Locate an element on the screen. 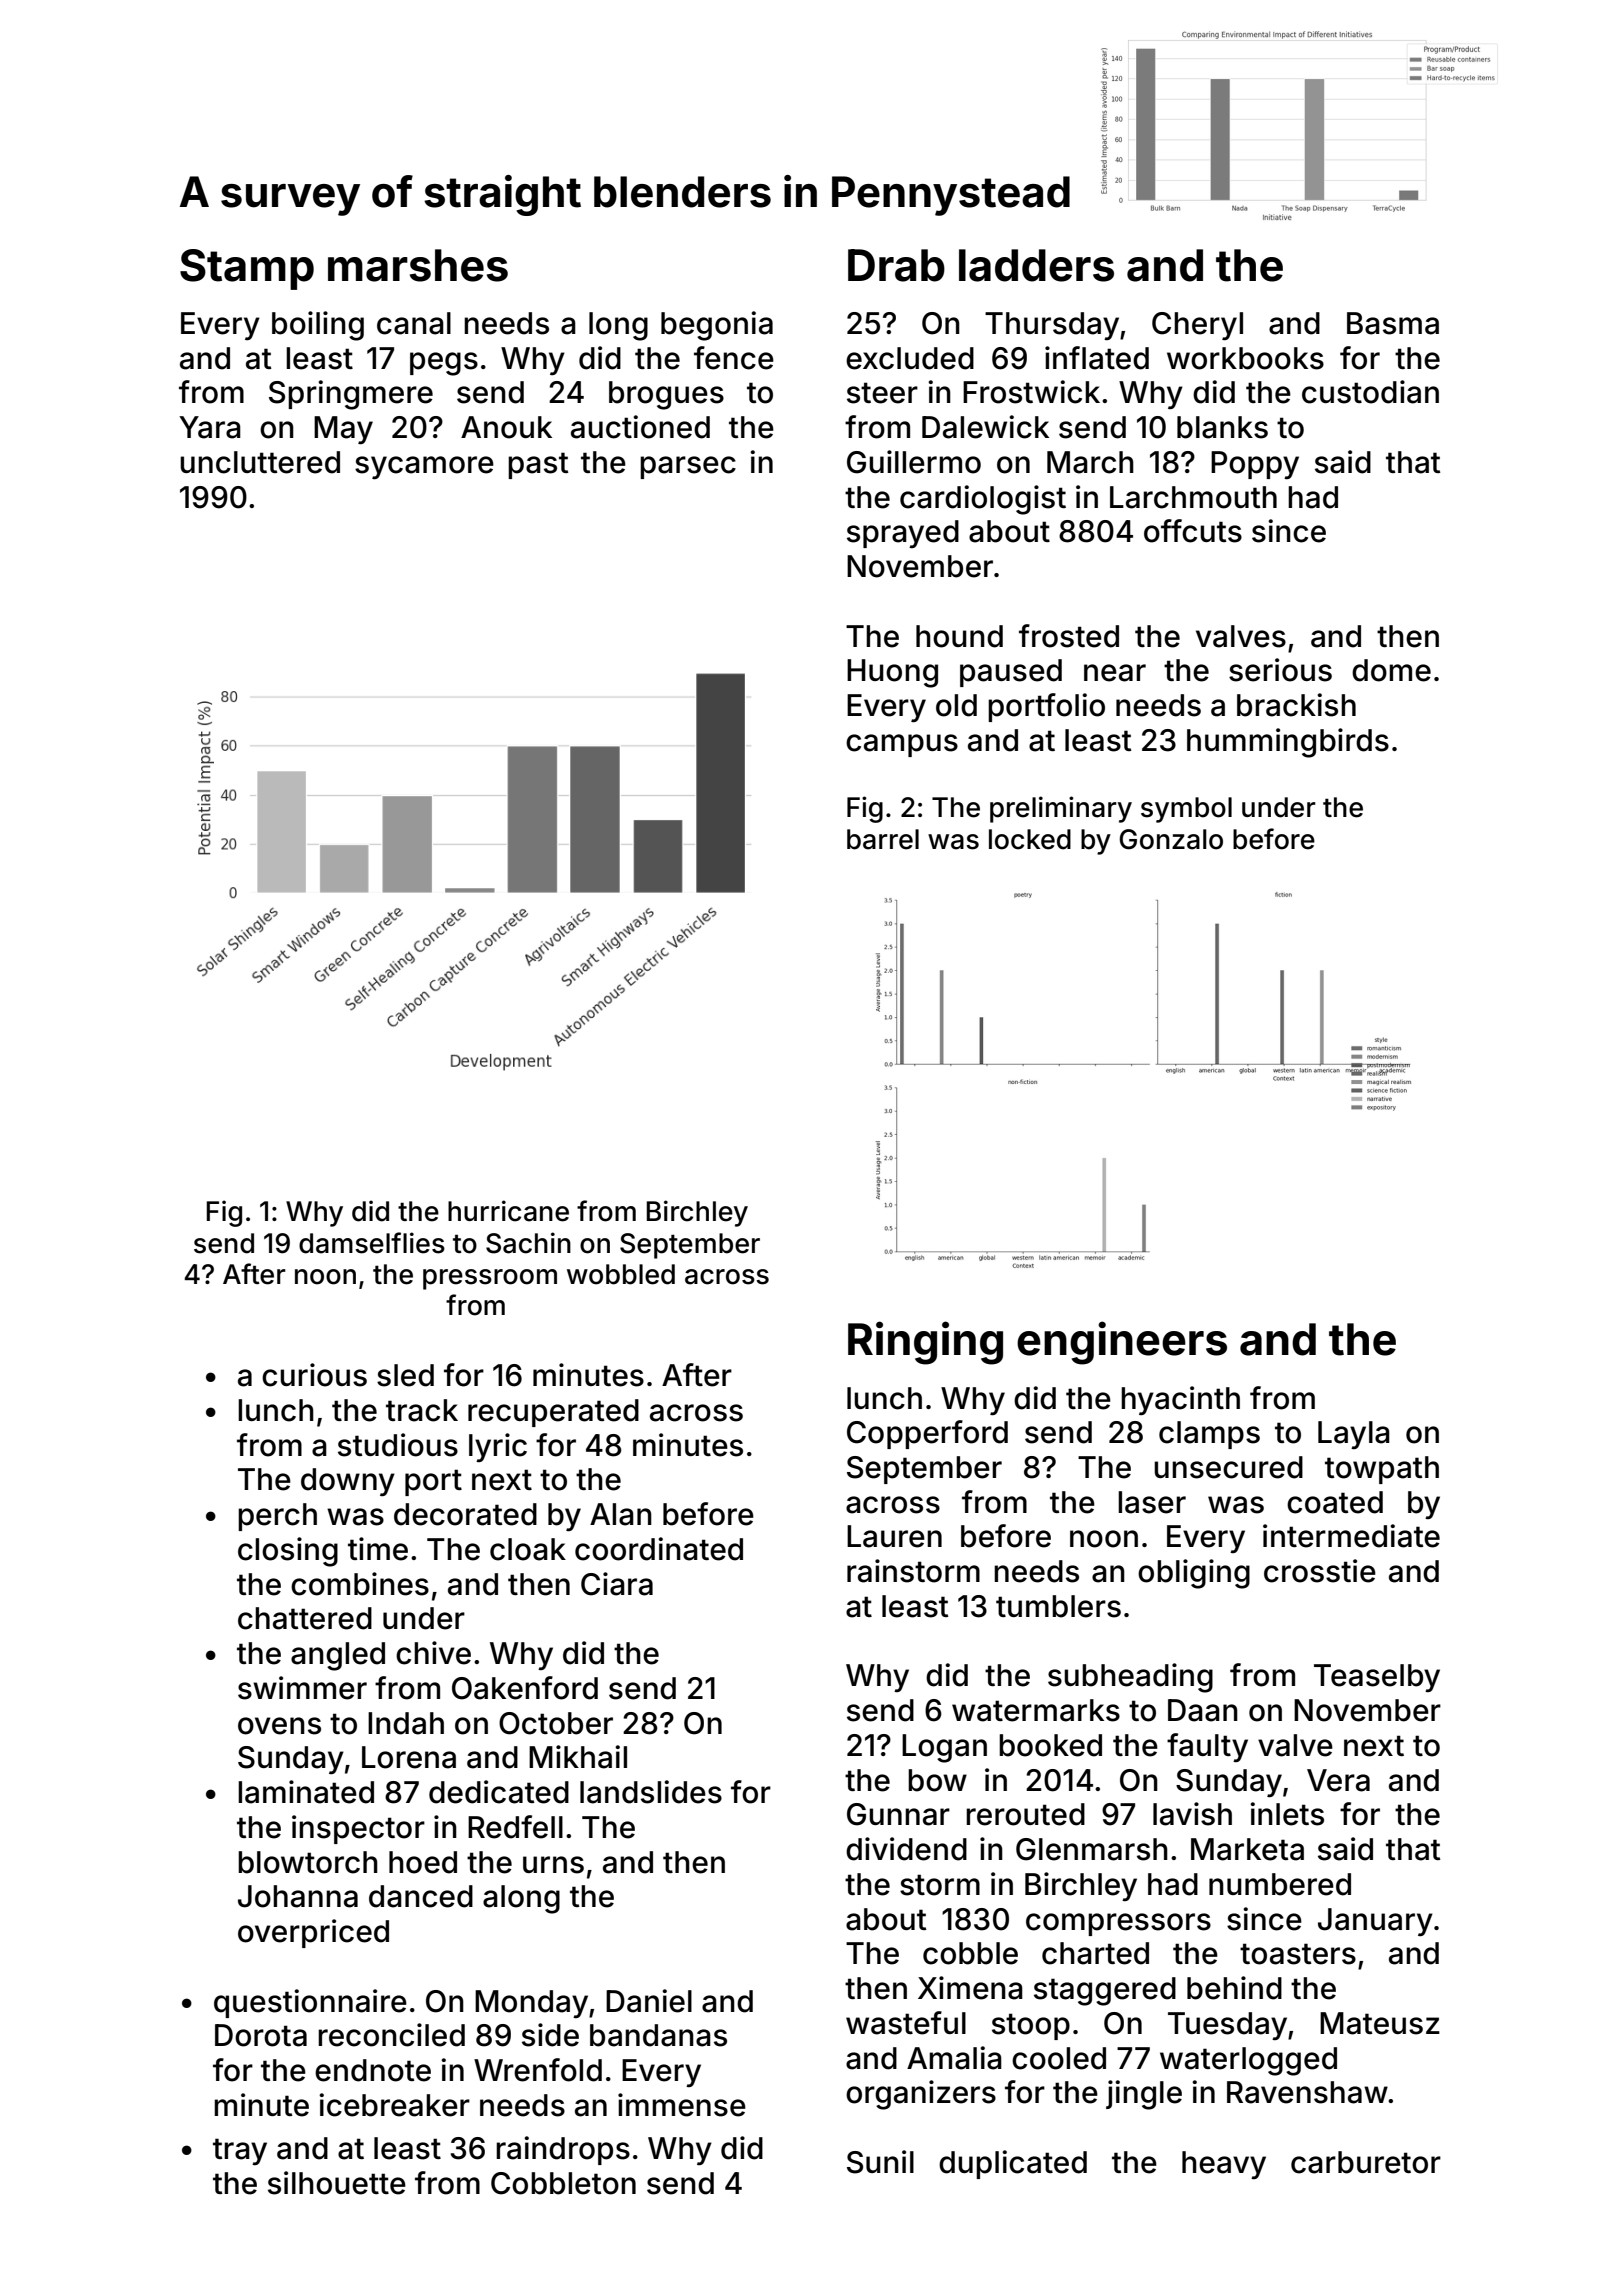 The width and height of the screenshot is (1620, 2292). Lauren is located at coordinates (894, 1536).
